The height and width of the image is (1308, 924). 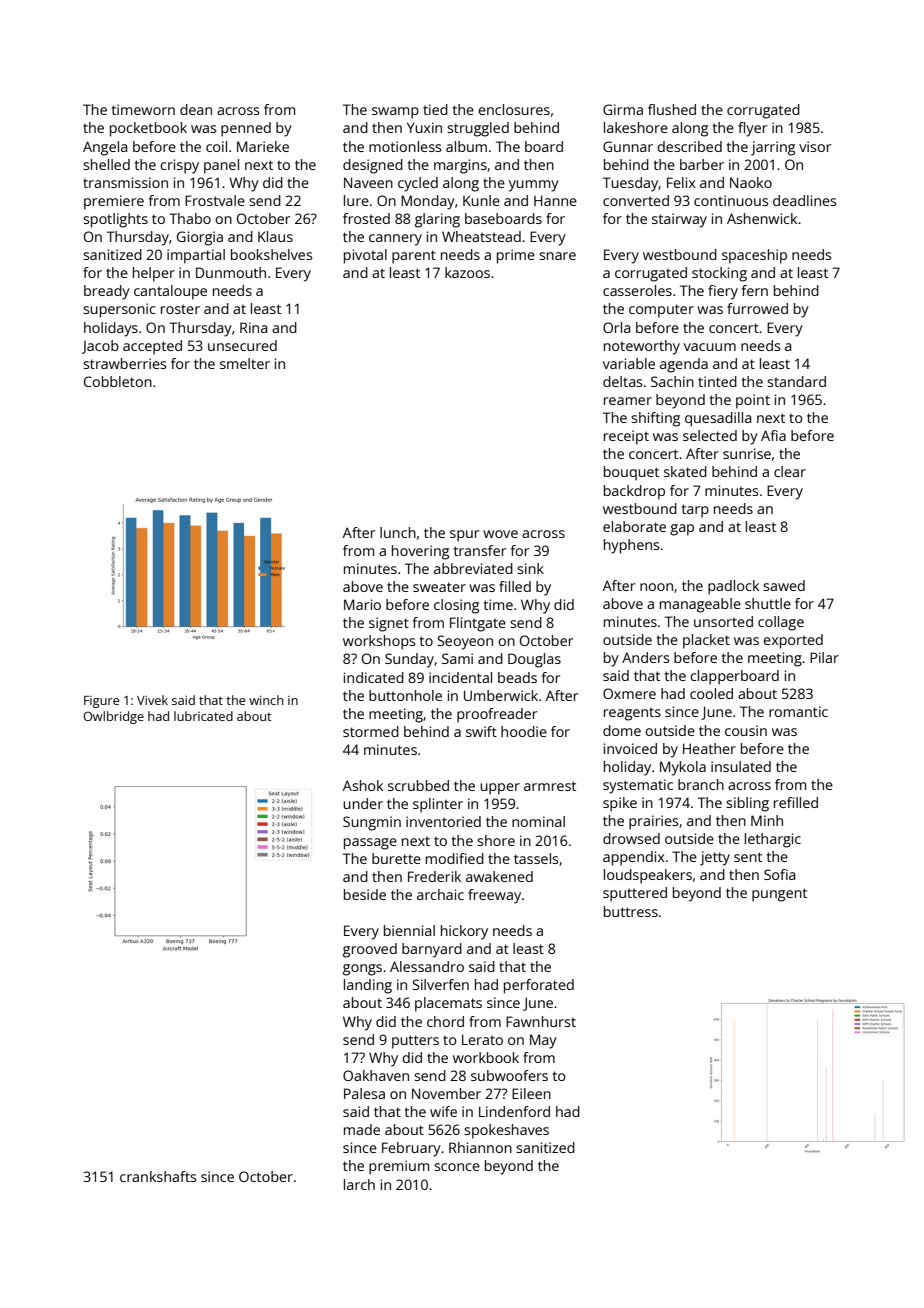 What do you see at coordinates (372, 823) in the image?
I see `Sungmin` at bounding box center [372, 823].
